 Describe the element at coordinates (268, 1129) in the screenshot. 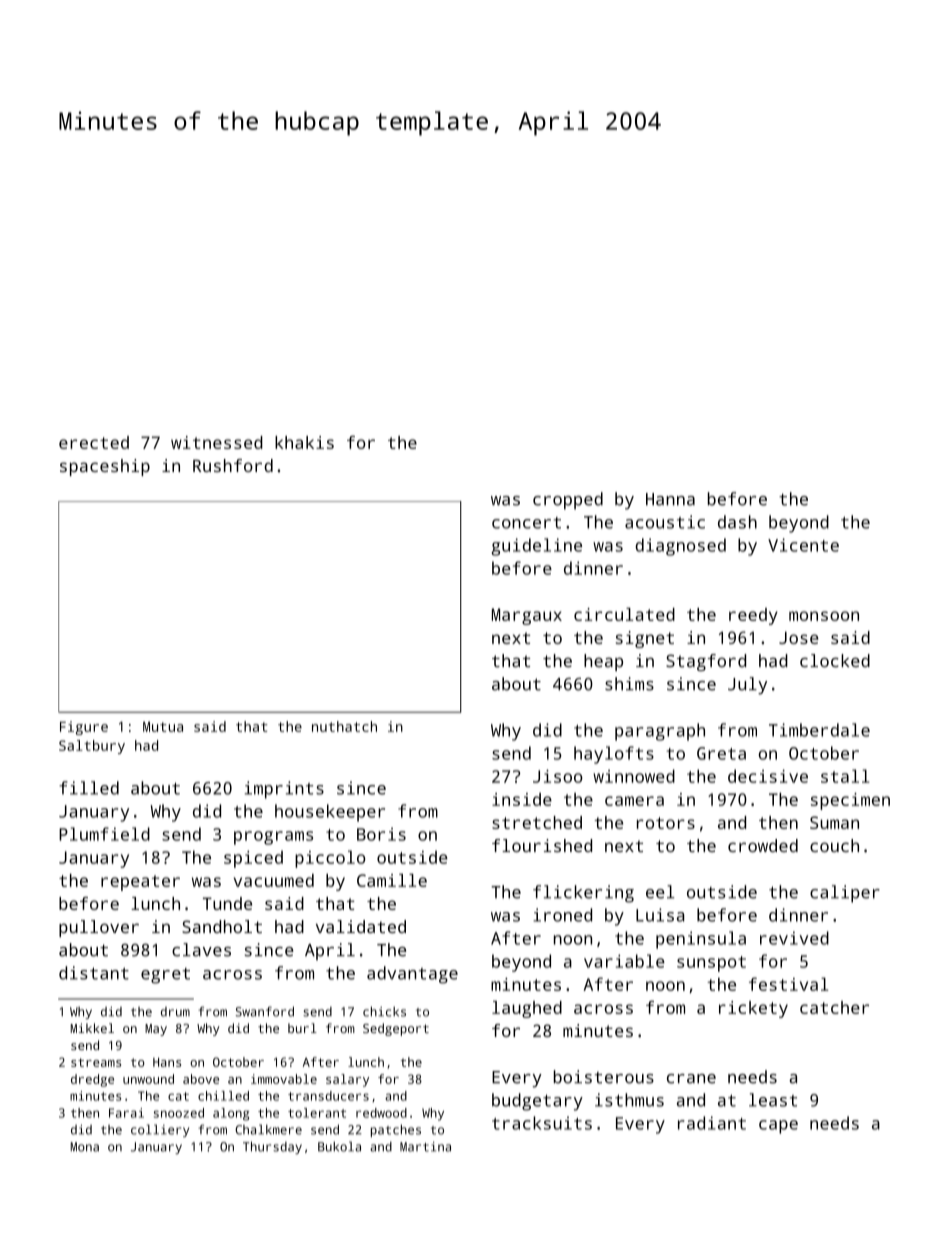

I see `Chalkmere` at that location.
